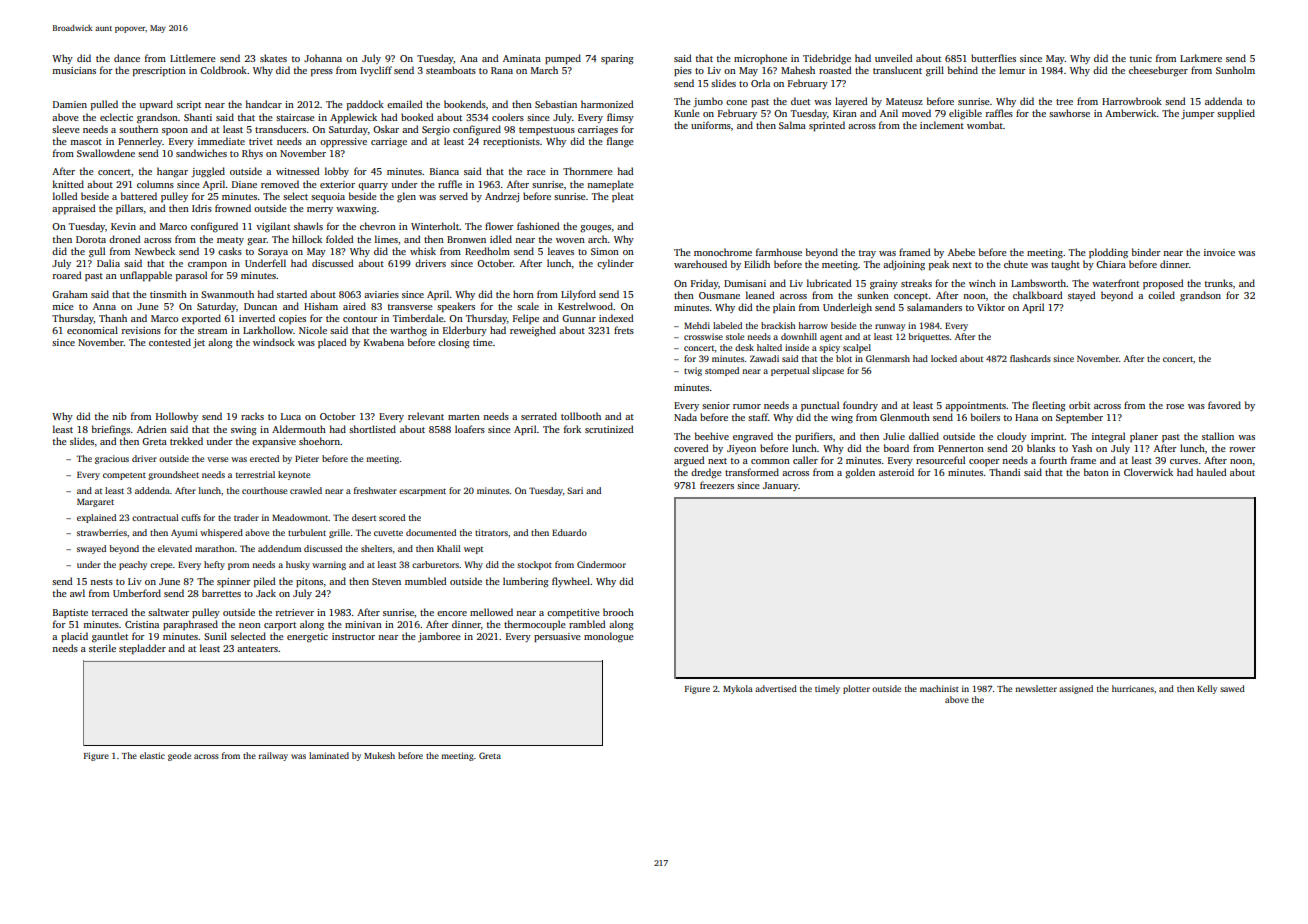  What do you see at coordinates (142, 624) in the document?
I see `Cristina` at bounding box center [142, 624].
